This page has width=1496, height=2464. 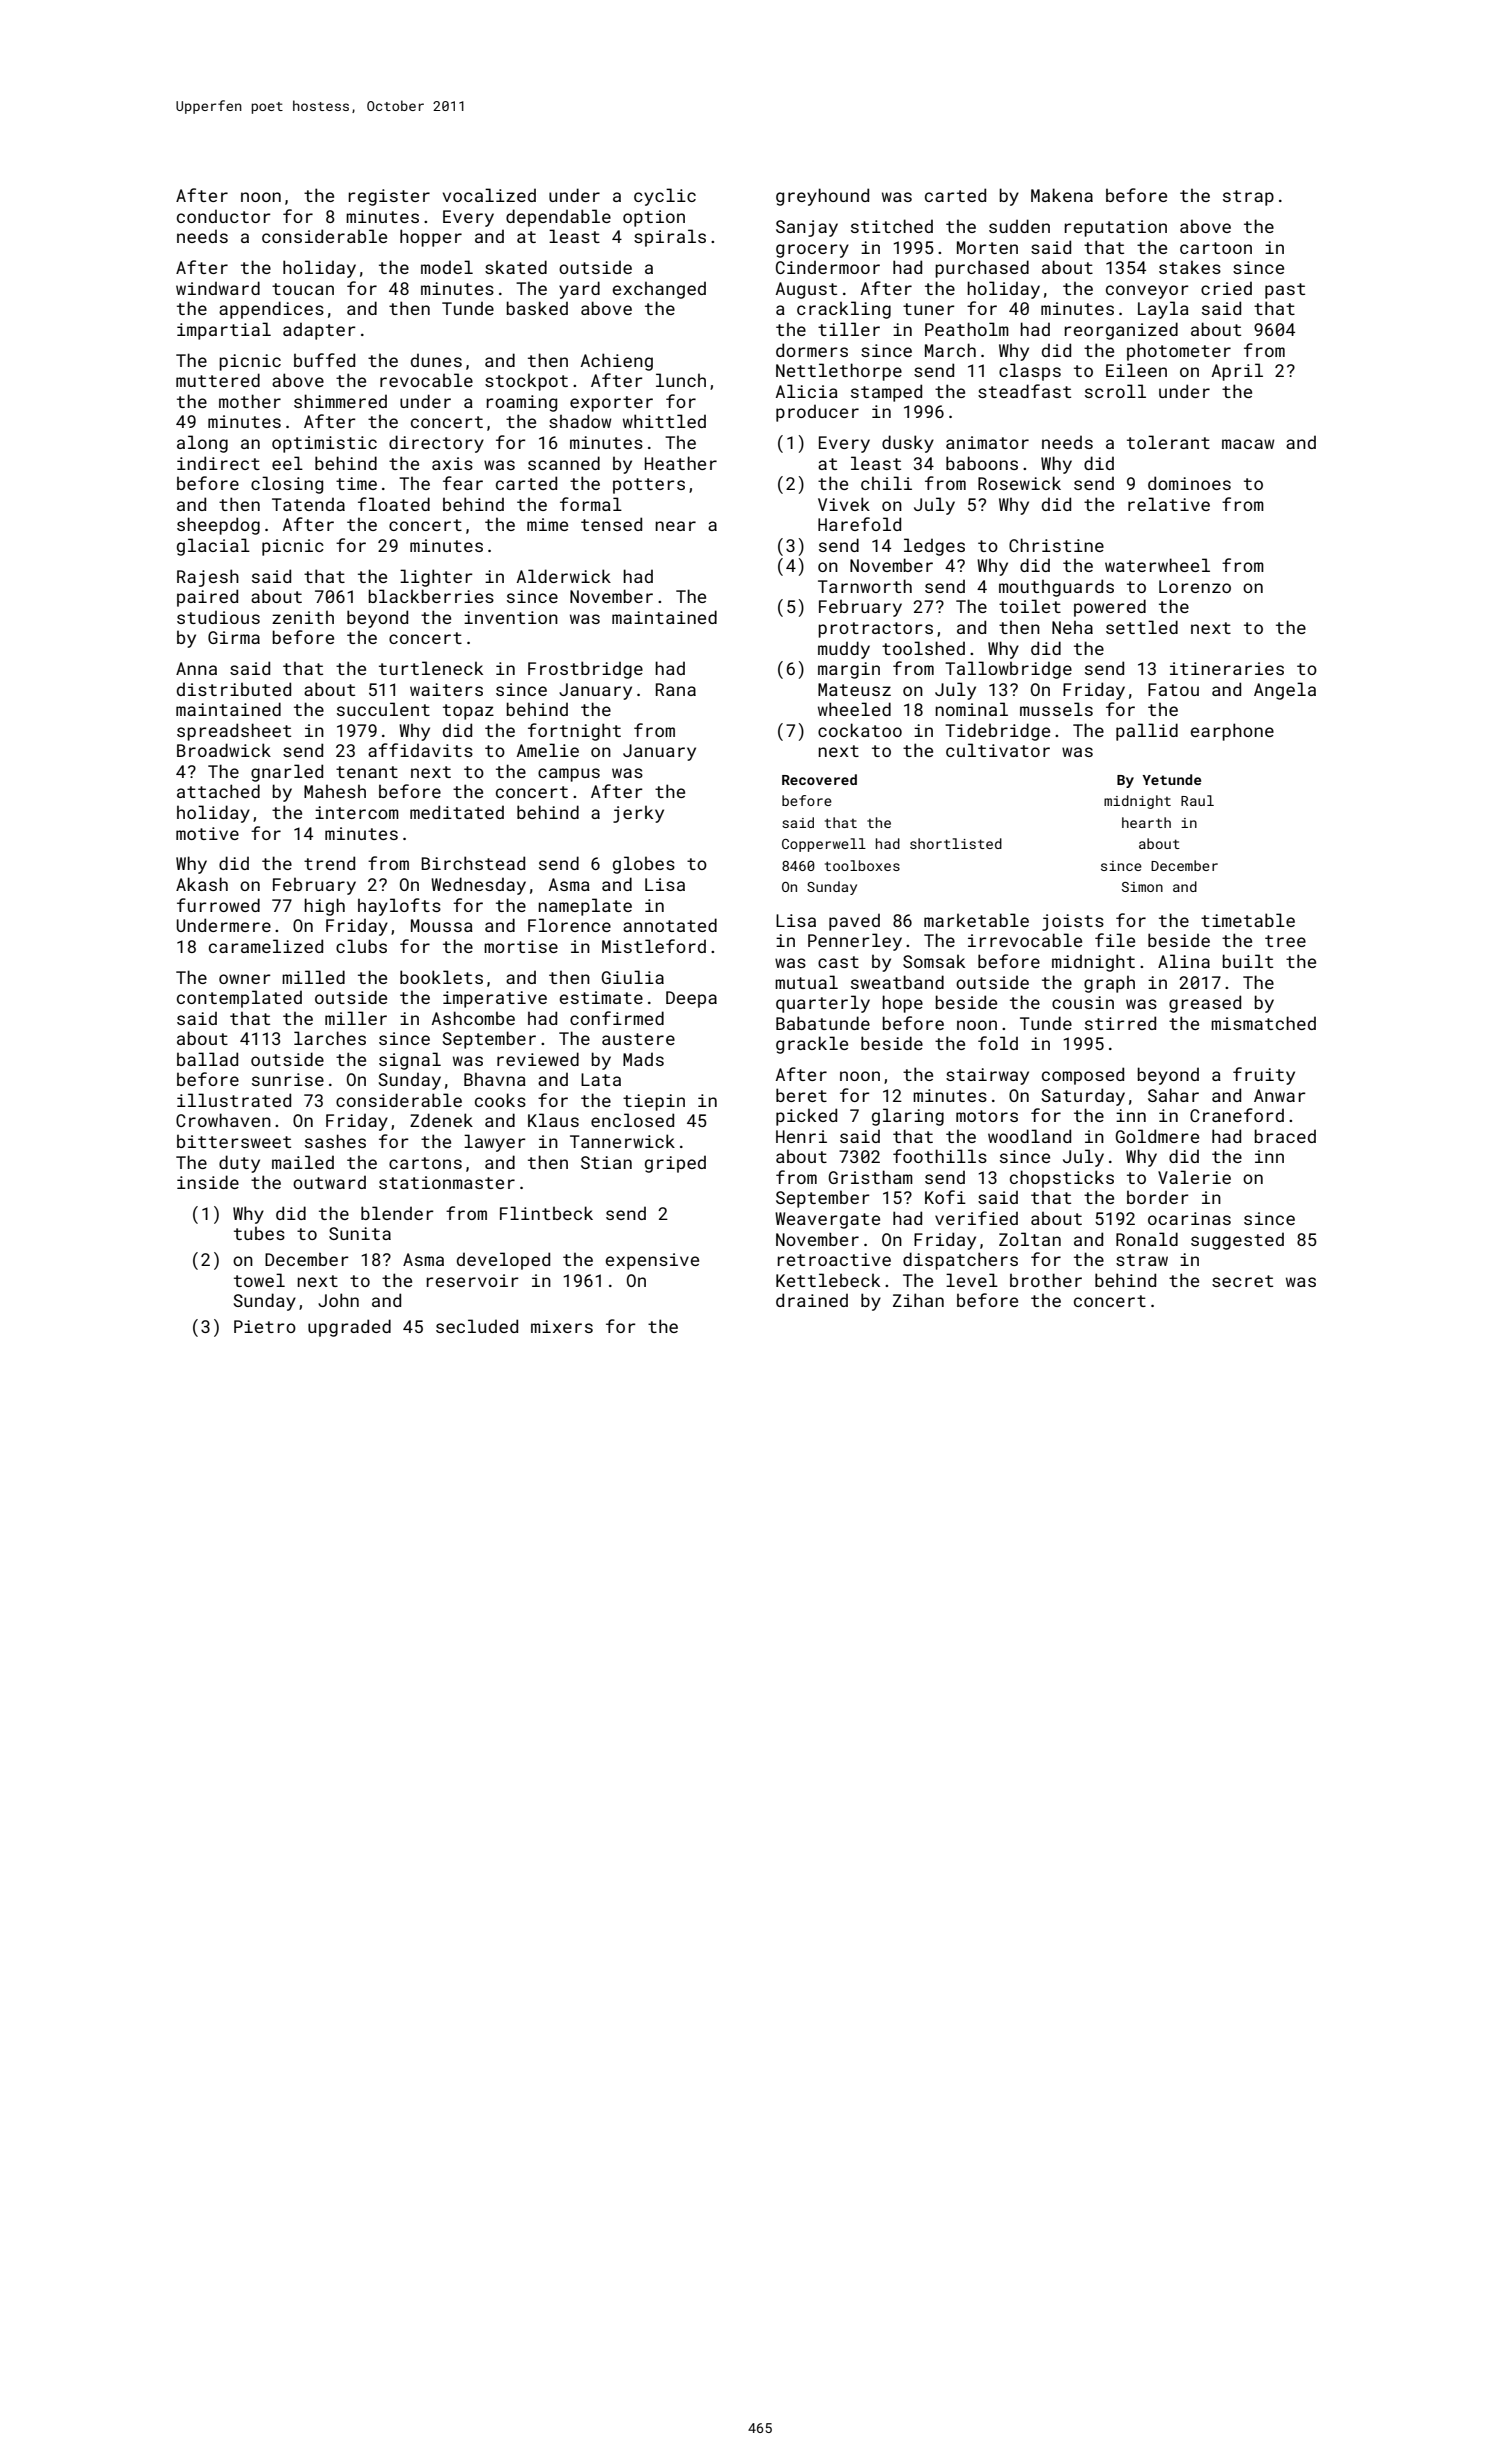 I want to click on register, so click(x=389, y=197).
